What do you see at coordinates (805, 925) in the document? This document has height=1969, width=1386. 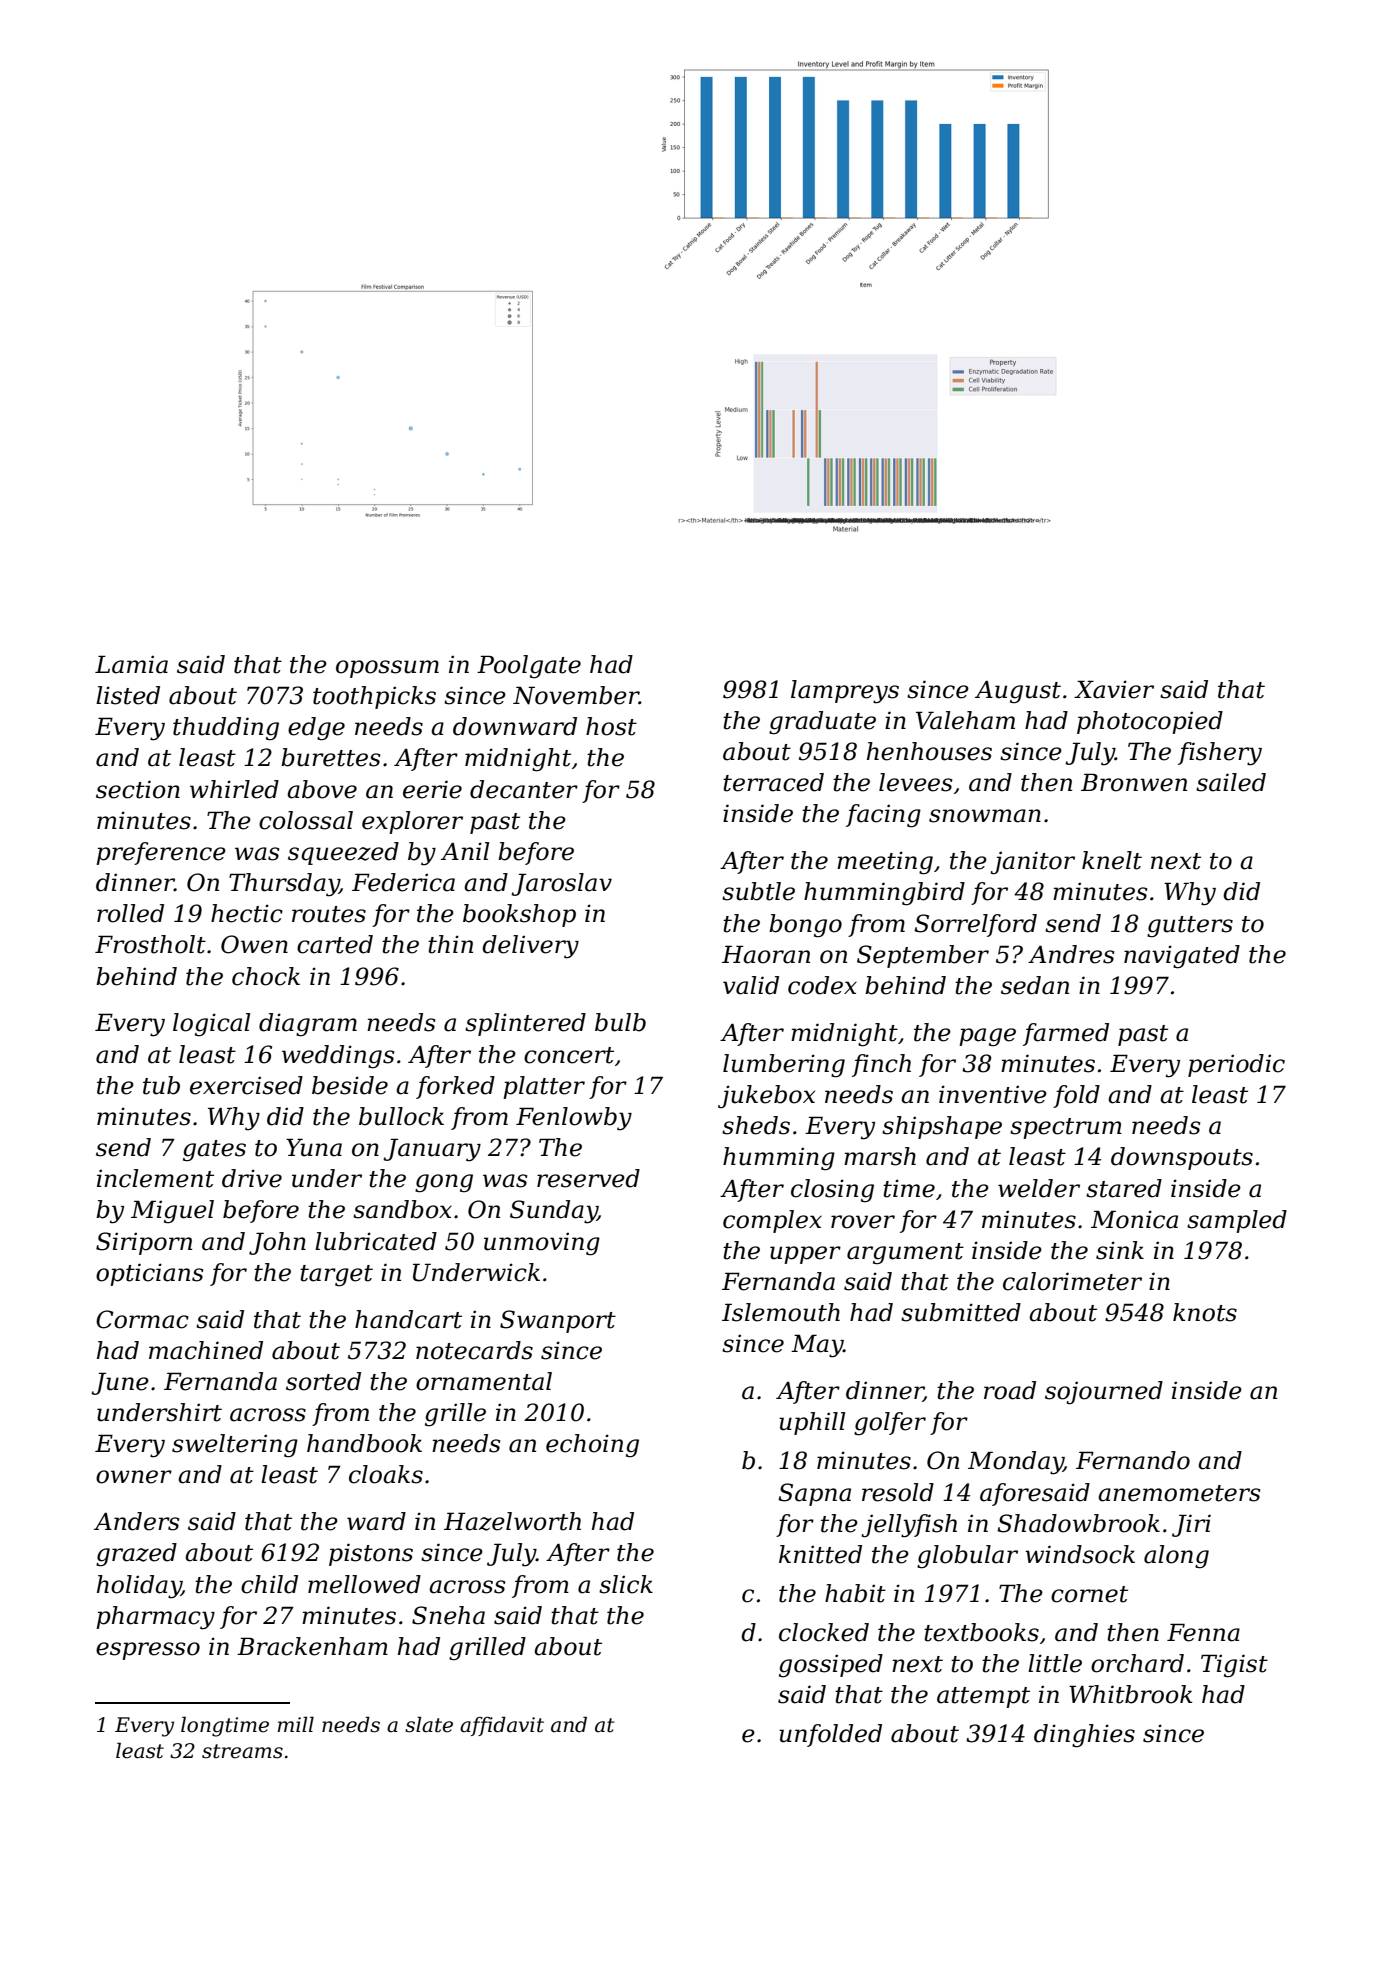 I see `bongo` at bounding box center [805, 925].
